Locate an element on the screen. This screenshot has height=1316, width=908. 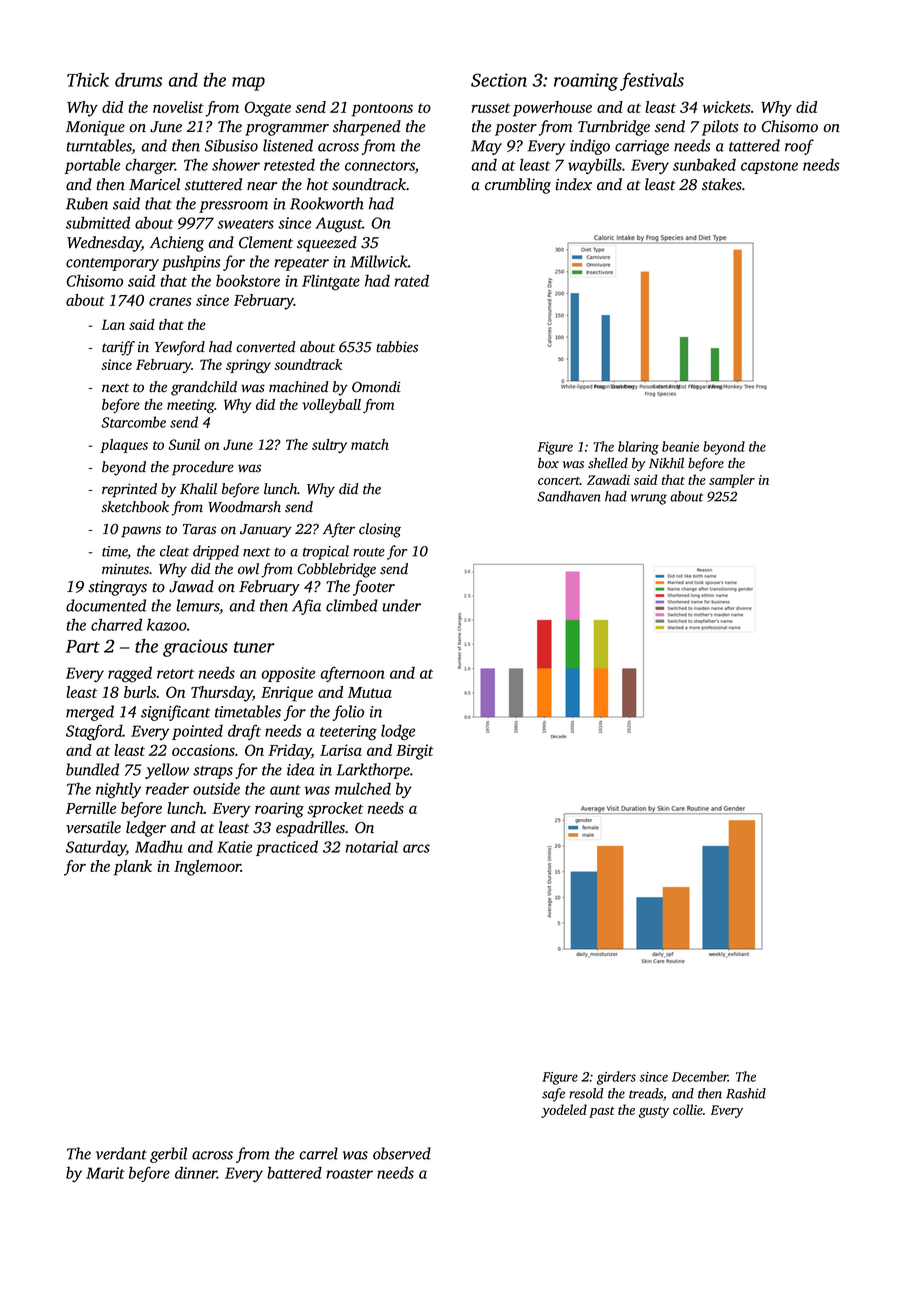
tabbies is located at coordinates (397, 347).
